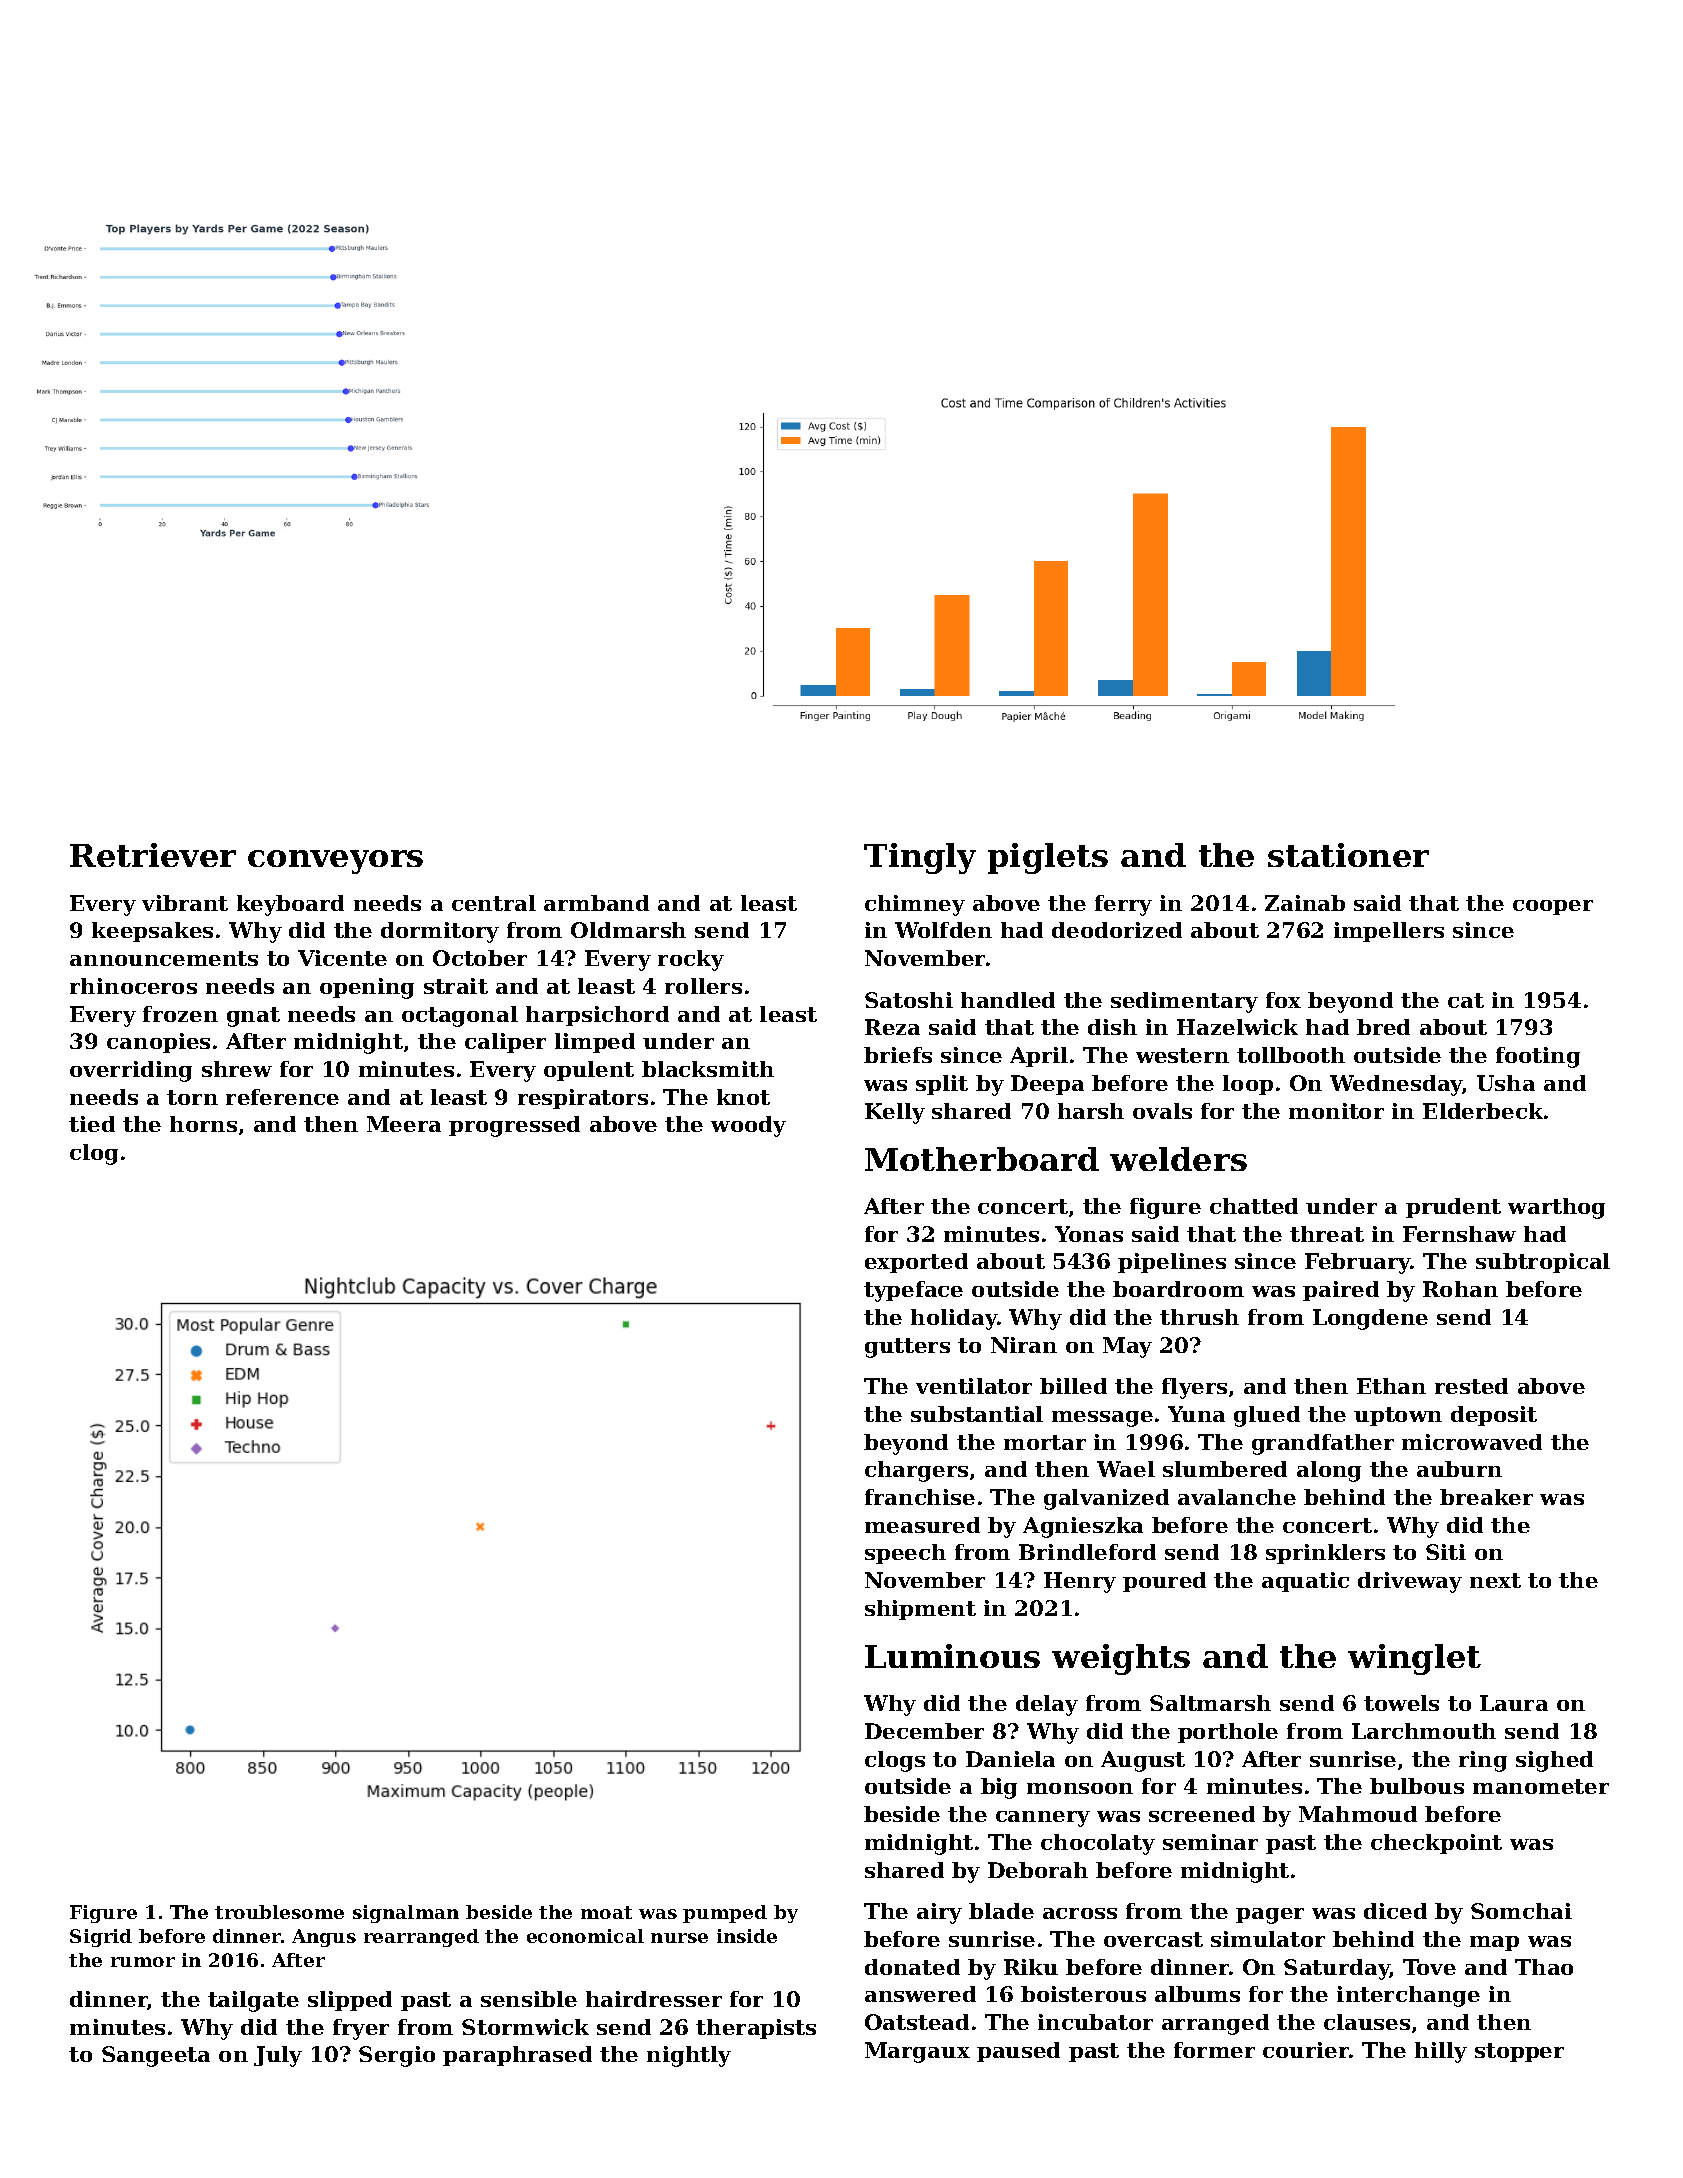 The image size is (1683, 2178). I want to click on exported, so click(916, 1263).
